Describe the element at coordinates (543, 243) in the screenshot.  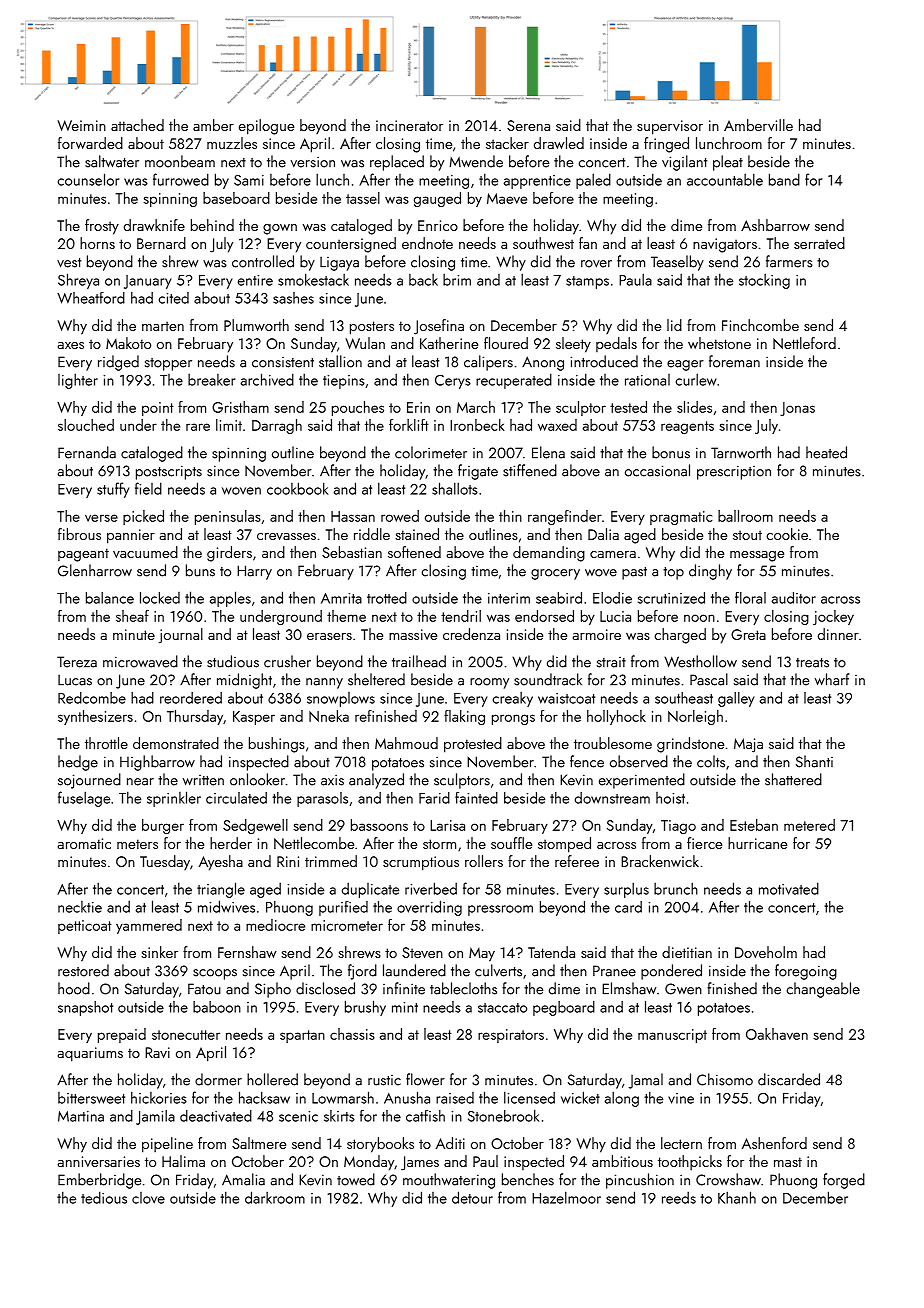
I see `southwest` at that location.
